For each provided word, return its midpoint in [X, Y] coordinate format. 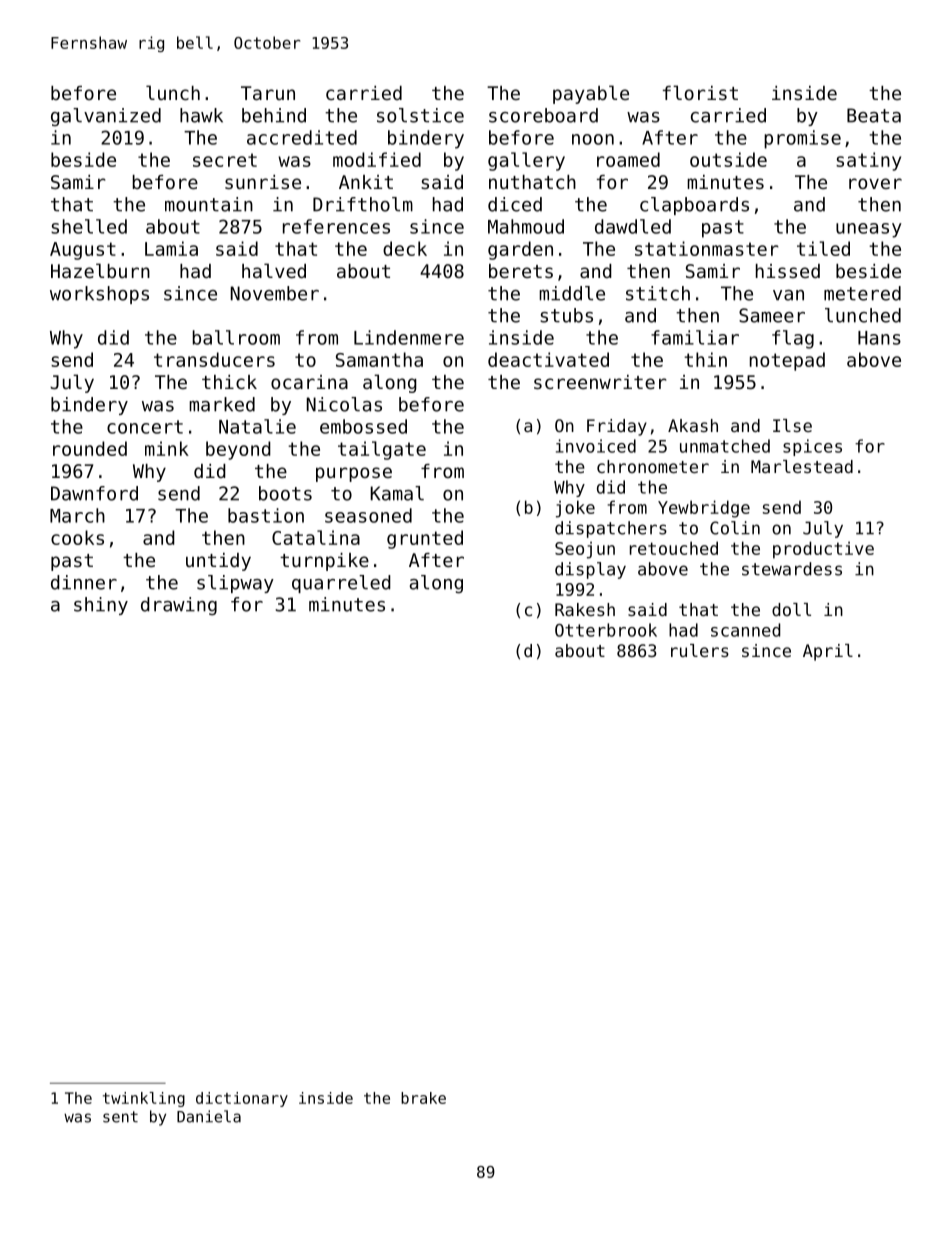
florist [700, 92]
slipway [235, 584]
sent [120, 1117]
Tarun [268, 93]
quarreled [341, 584]
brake [423, 1098]
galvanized [106, 117]
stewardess [792, 569]
